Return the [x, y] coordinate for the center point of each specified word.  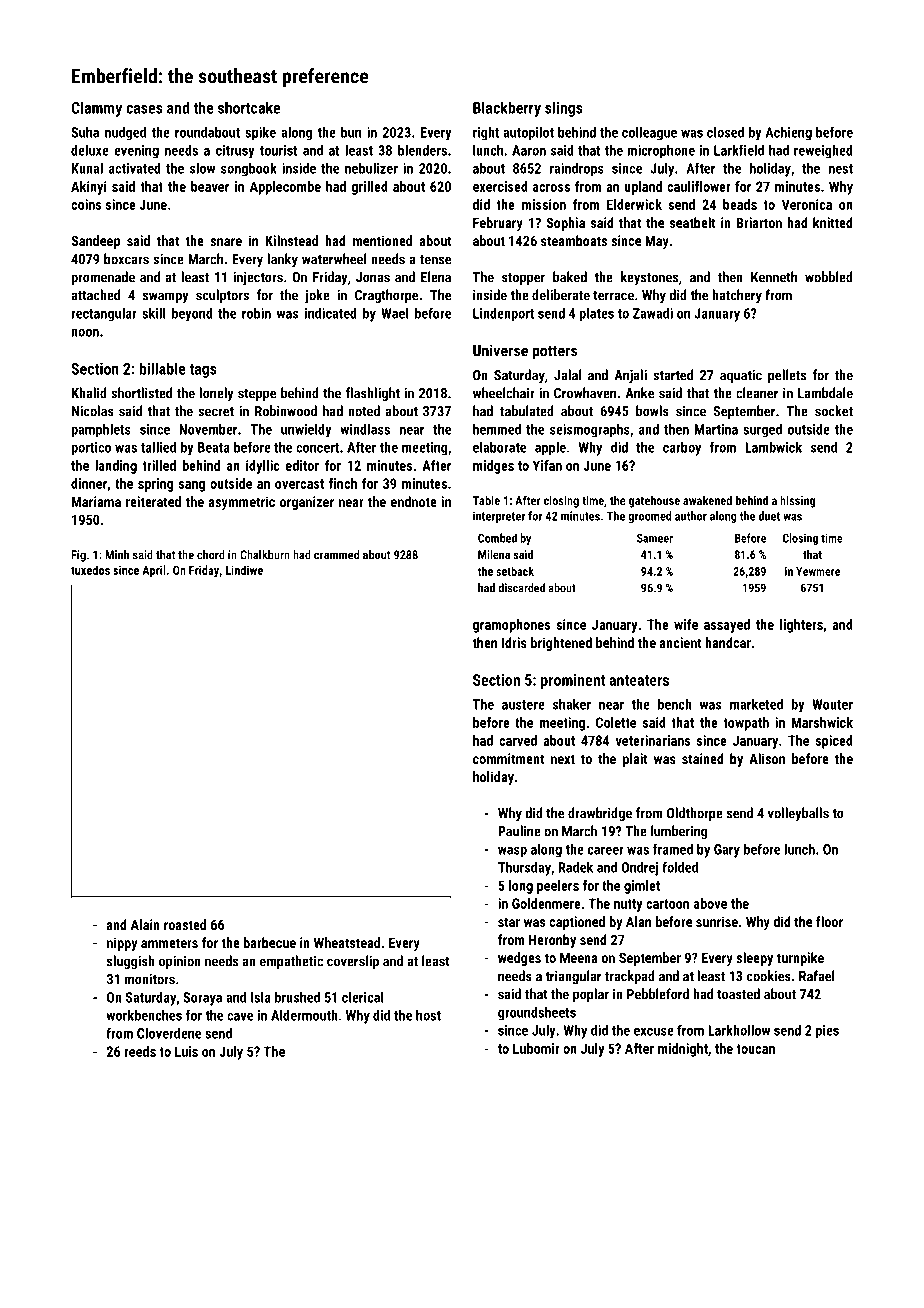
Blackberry [507, 109]
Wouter [832, 704]
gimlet [642, 887]
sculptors [222, 296]
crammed [336, 555]
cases [144, 109]
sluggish [131, 962]
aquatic [741, 376]
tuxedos [90, 570]
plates [596, 314]
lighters [801, 626]
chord [211, 555]
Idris [514, 642]
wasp [512, 852]
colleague [649, 133]
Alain [145, 924]
